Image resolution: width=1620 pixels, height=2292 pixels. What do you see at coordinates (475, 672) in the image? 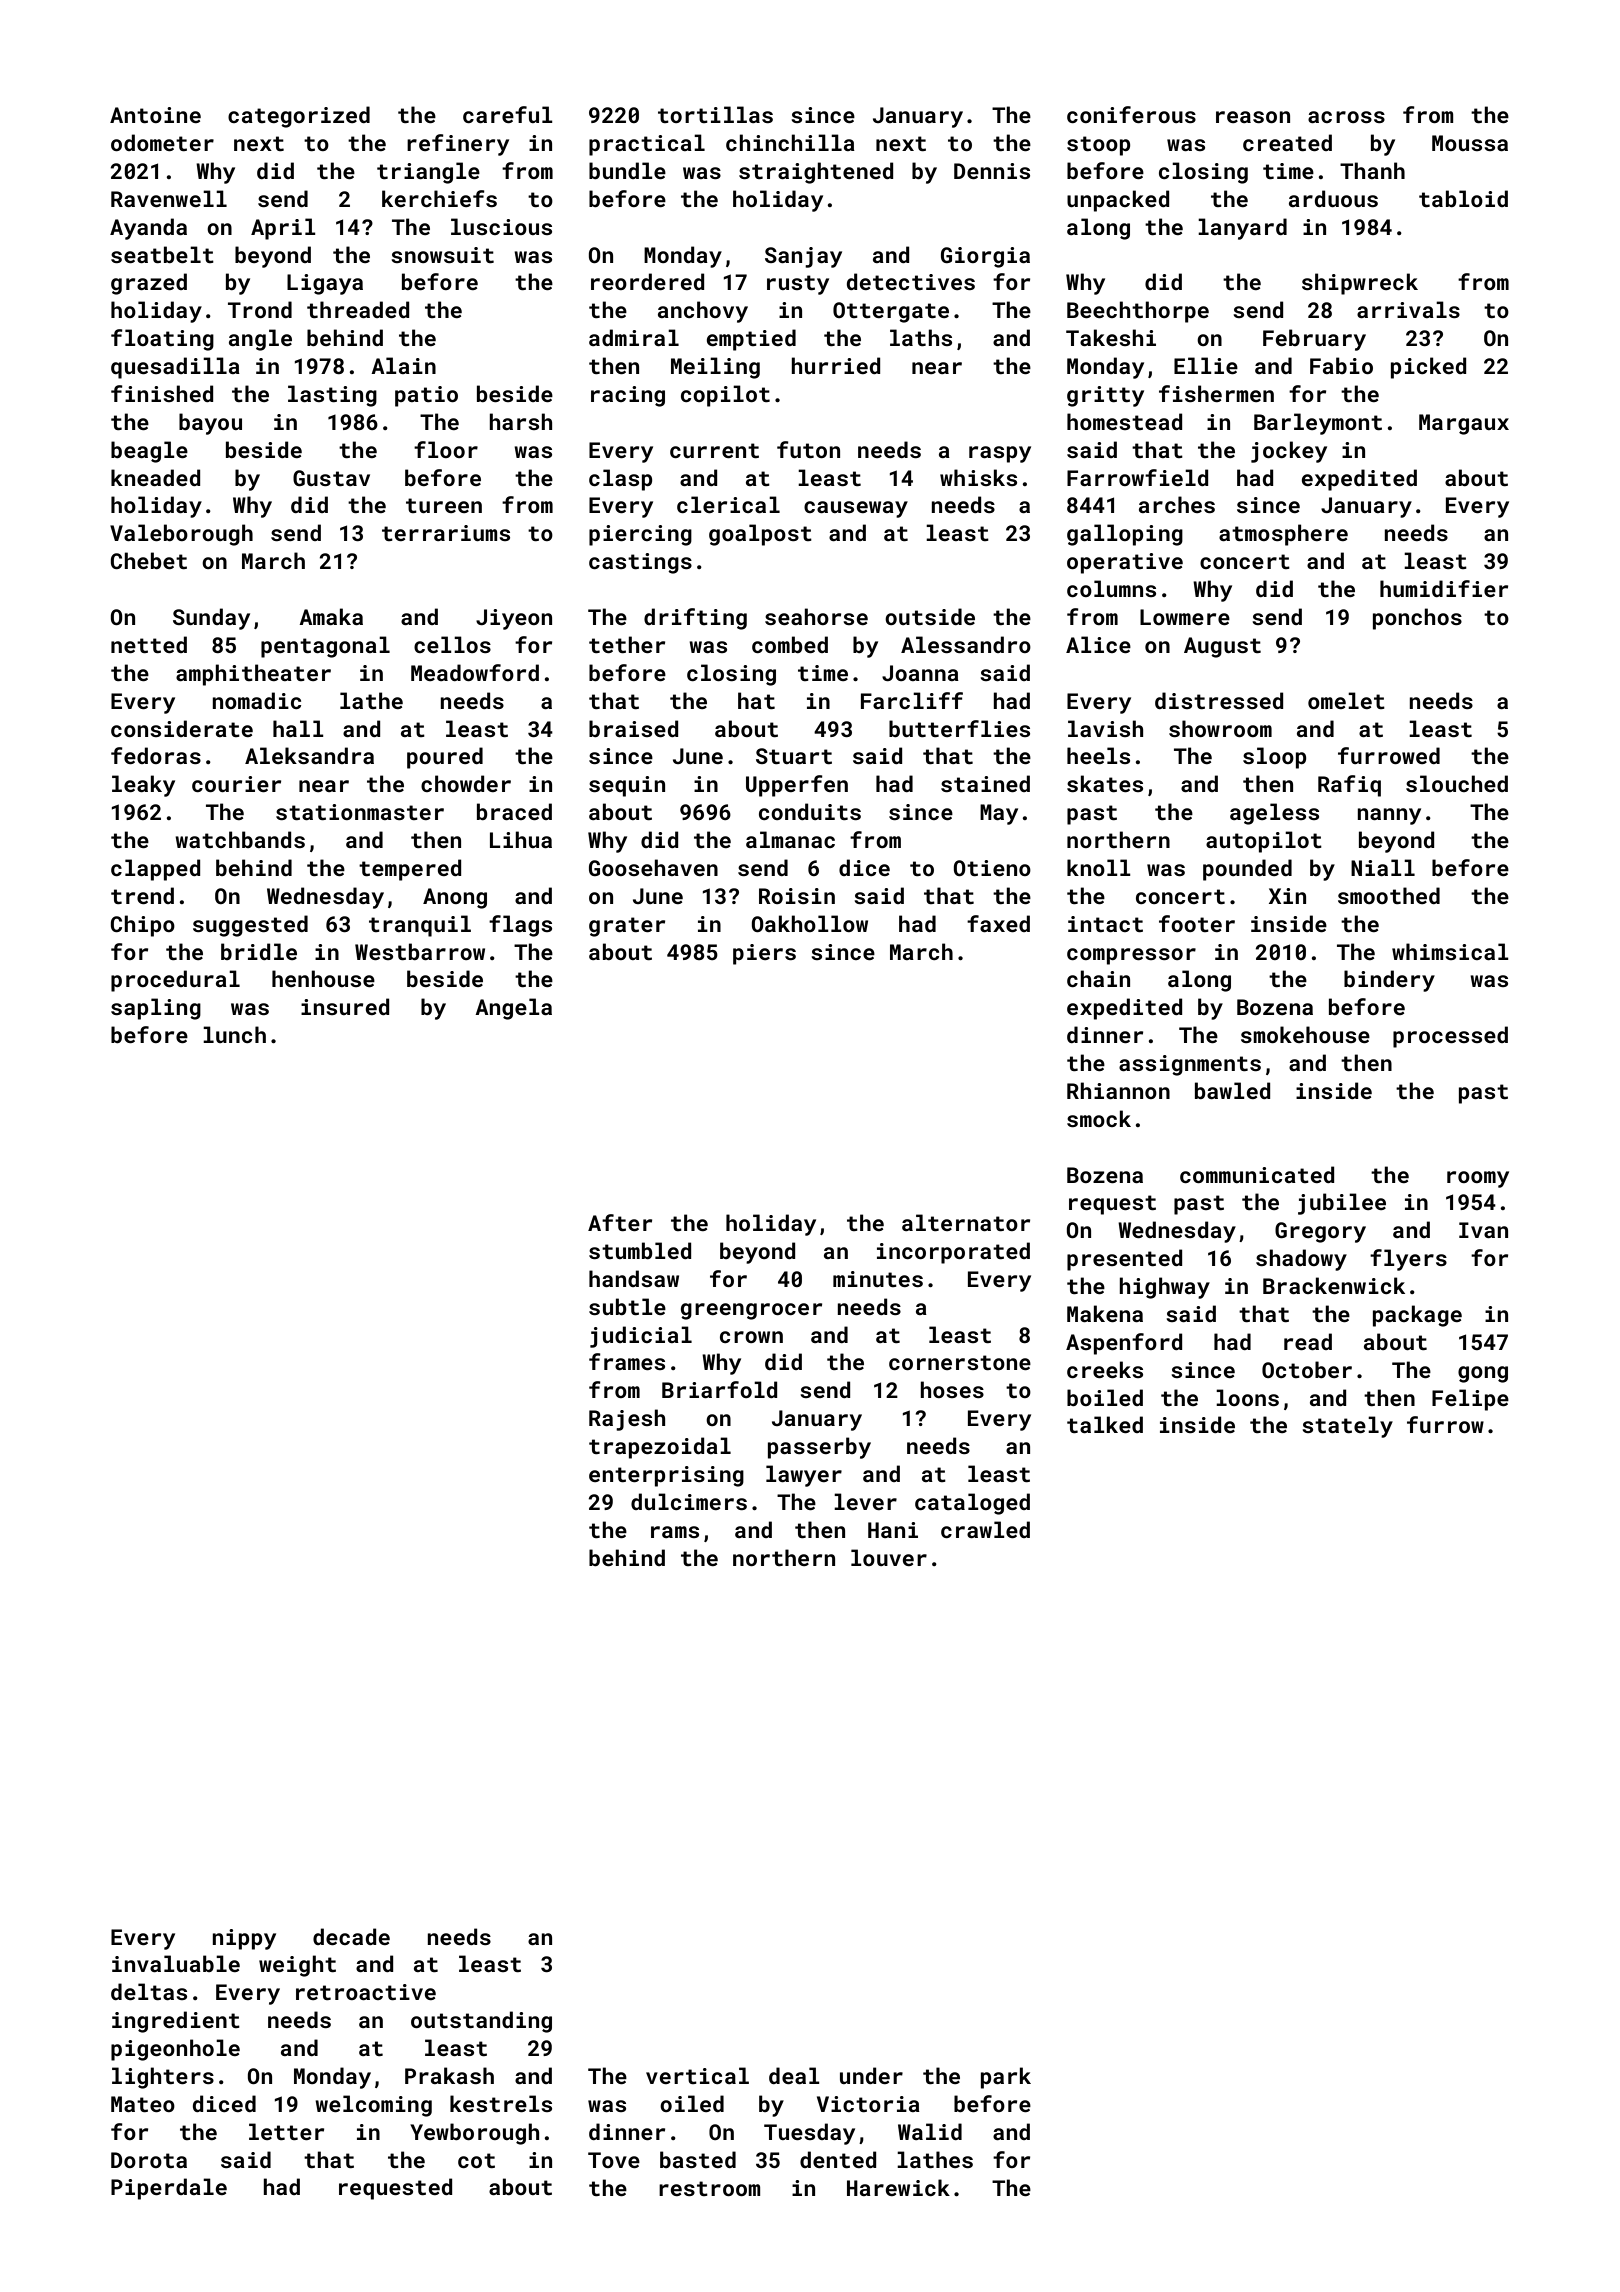
I see `Meadowford` at bounding box center [475, 672].
